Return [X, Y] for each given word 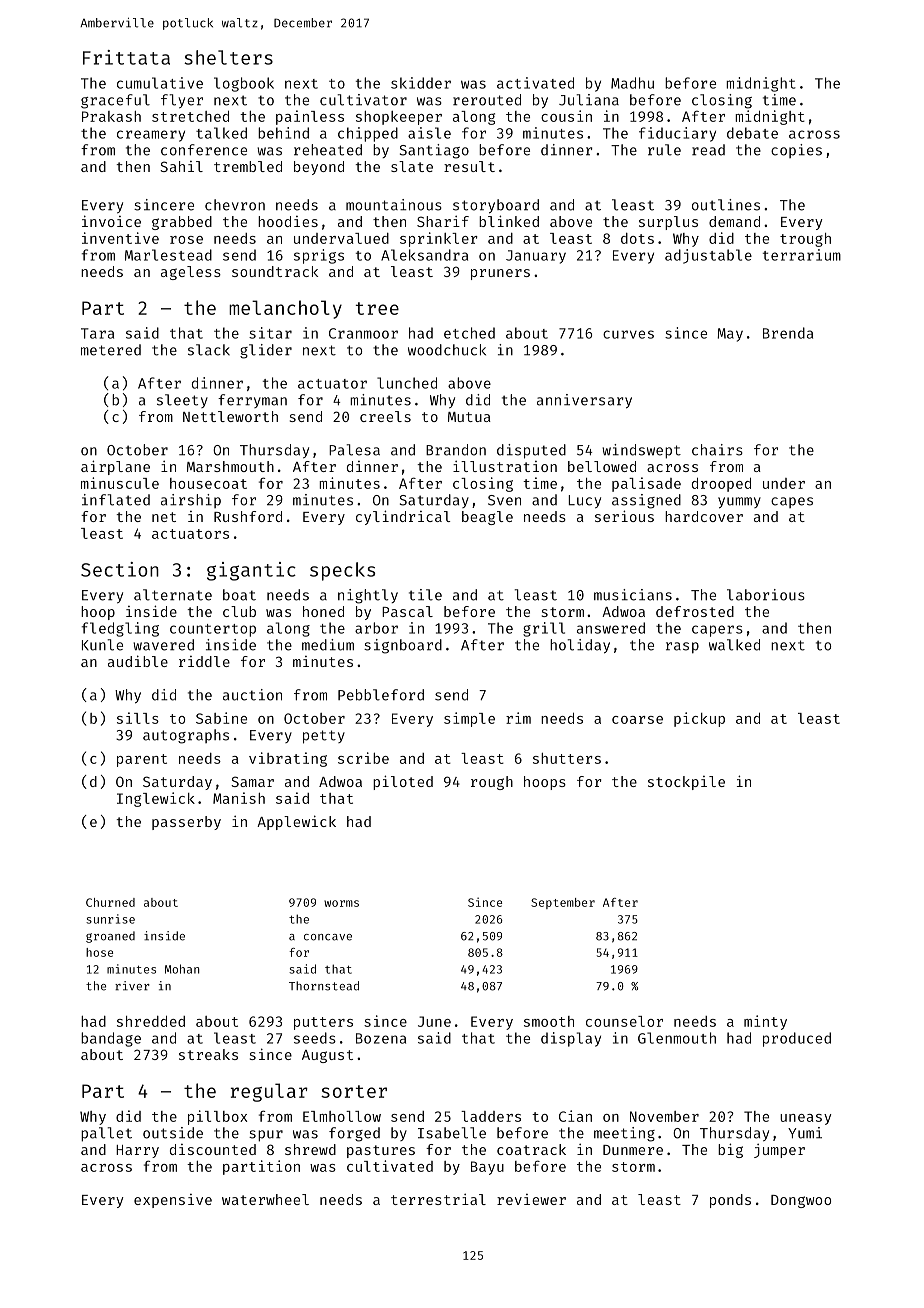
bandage [111, 1039]
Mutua [469, 417]
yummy [739, 503]
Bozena [381, 1038]
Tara [97, 333]
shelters [228, 57]
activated [535, 83]
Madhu [632, 83]
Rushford [248, 516]
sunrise [110, 919]
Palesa [354, 450]
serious [624, 516]
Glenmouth [677, 1038]
